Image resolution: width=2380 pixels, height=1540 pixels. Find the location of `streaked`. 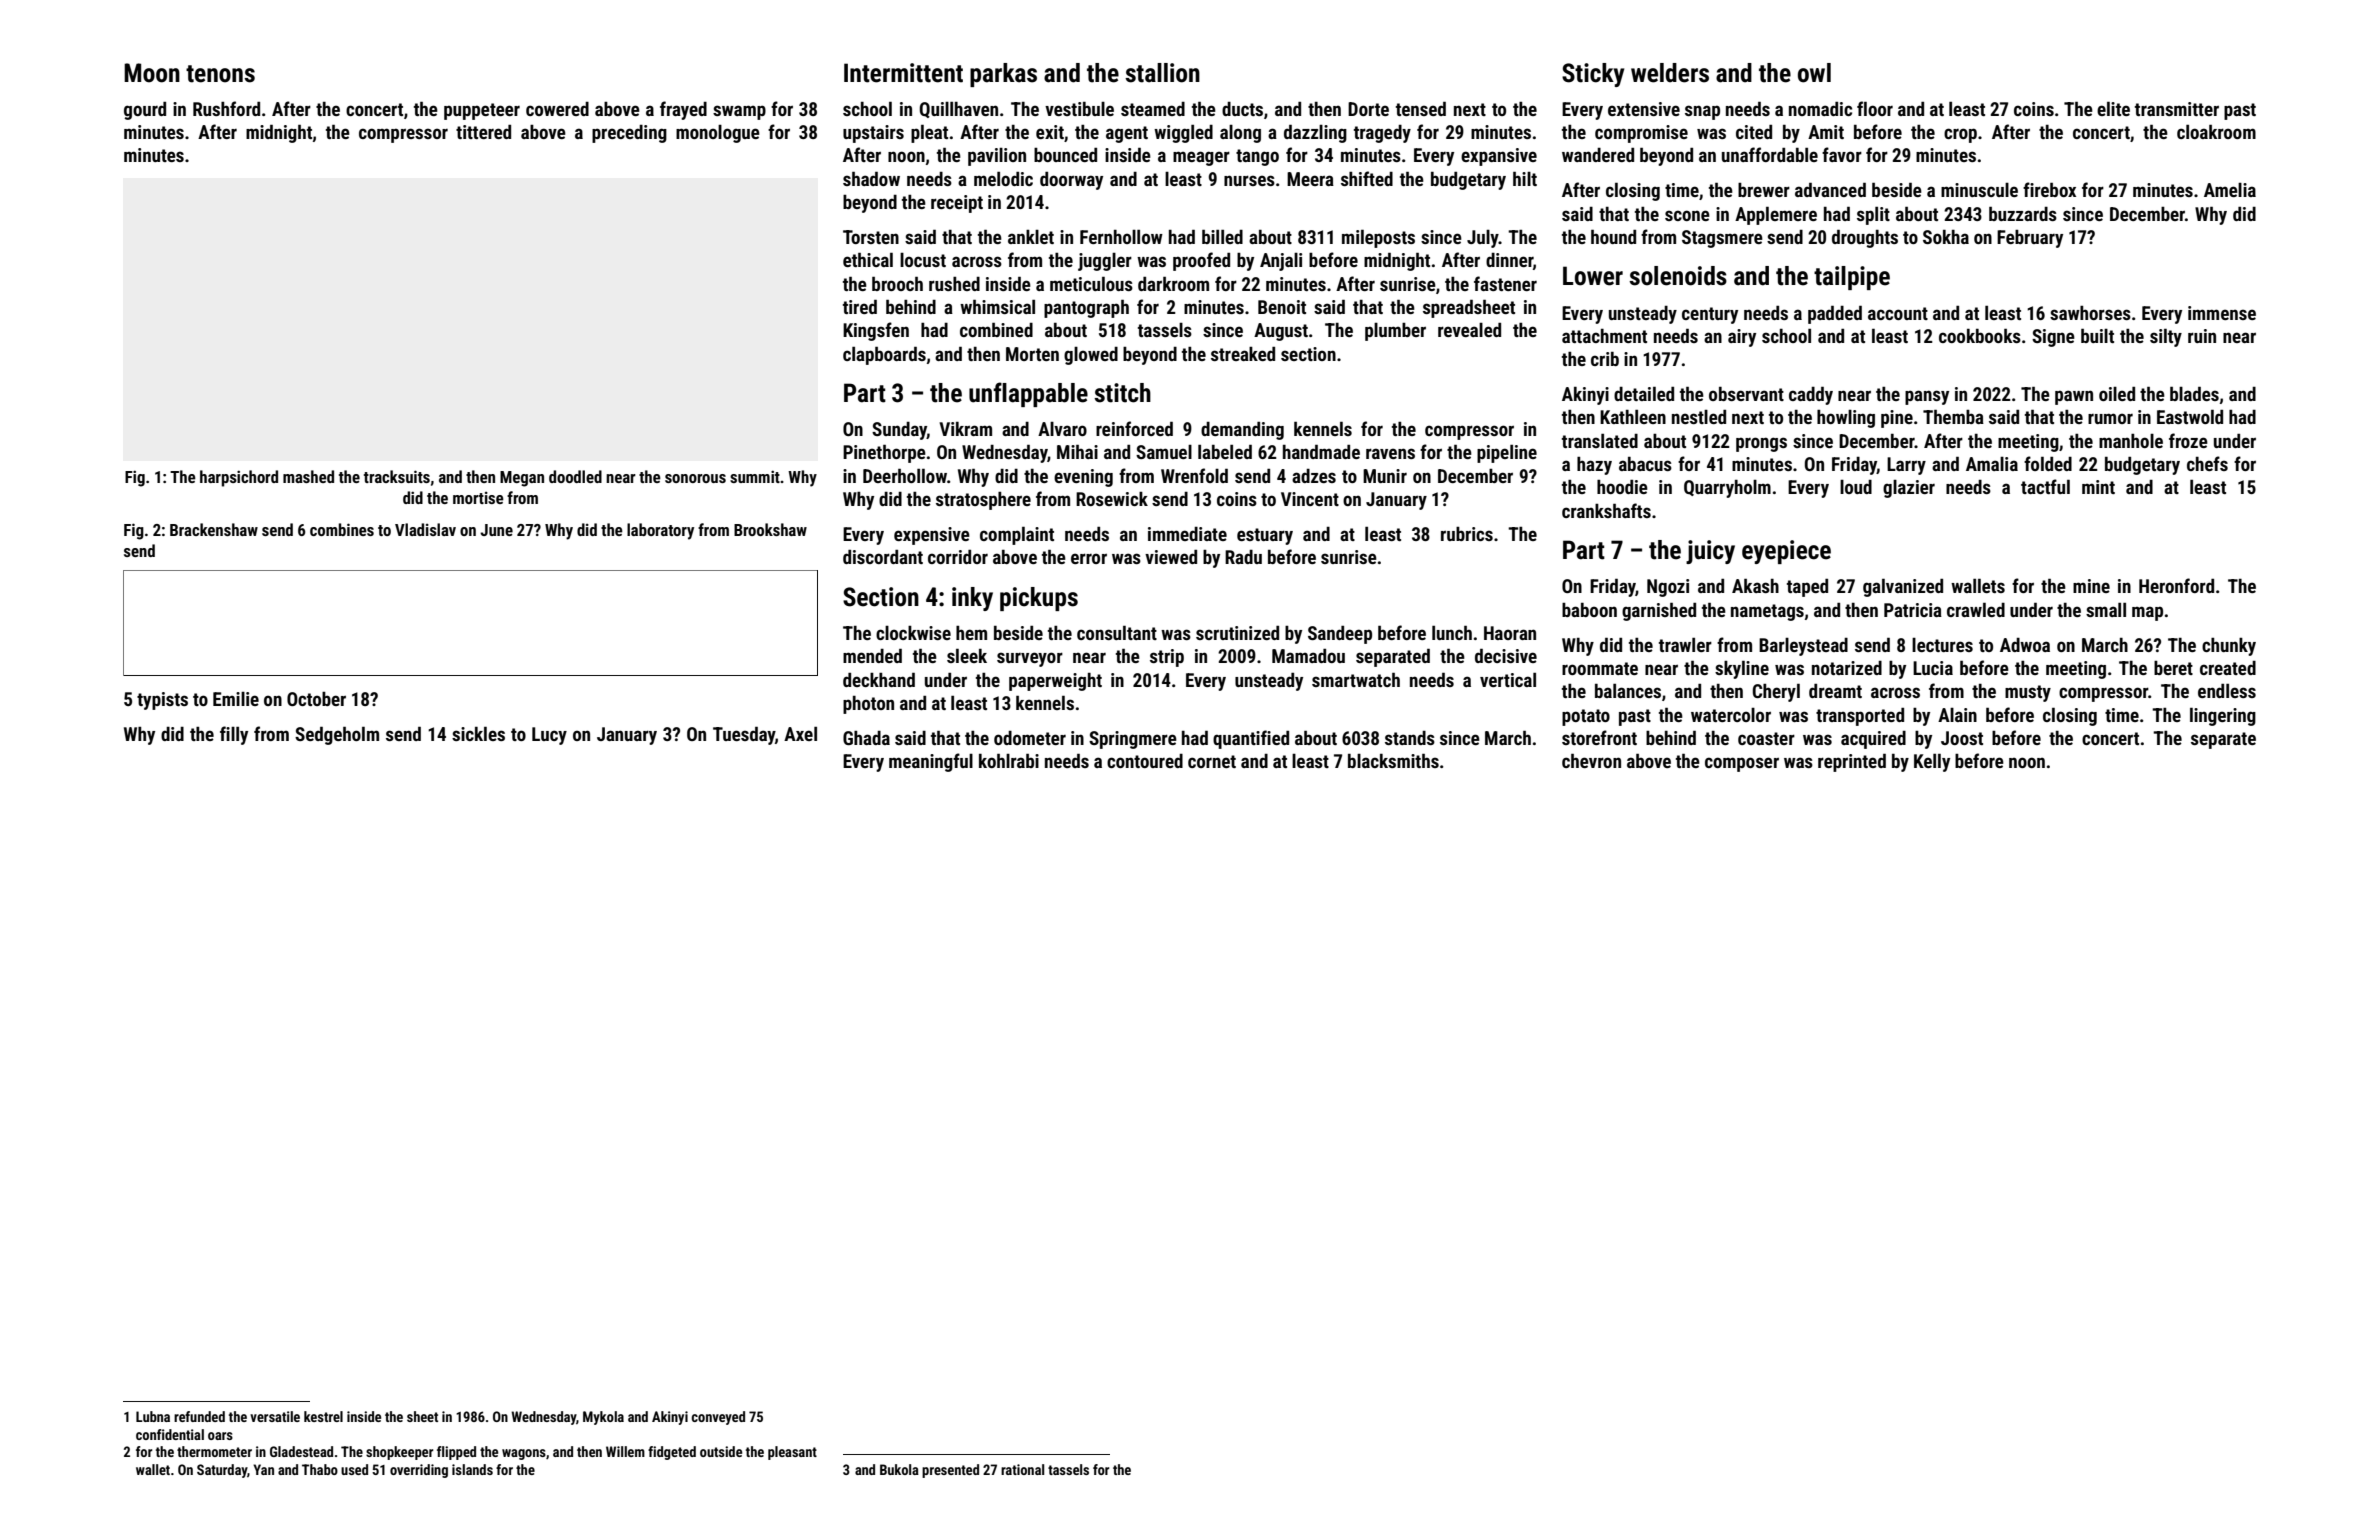

streaked is located at coordinates (1243, 354).
